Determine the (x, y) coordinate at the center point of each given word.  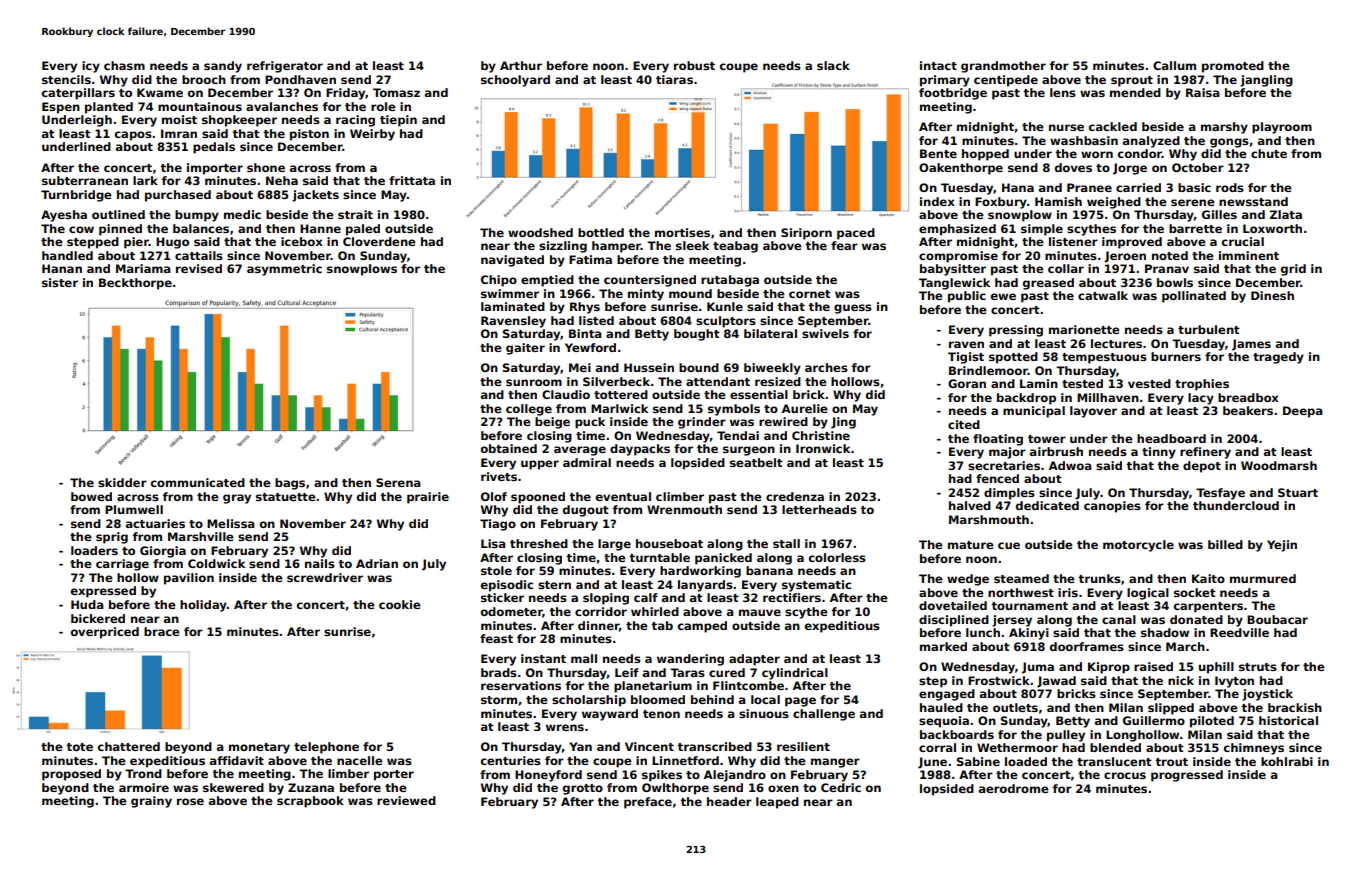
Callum (1174, 65)
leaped (777, 803)
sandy (223, 67)
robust (694, 65)
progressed (1187, 776)
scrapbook (310, 802)
